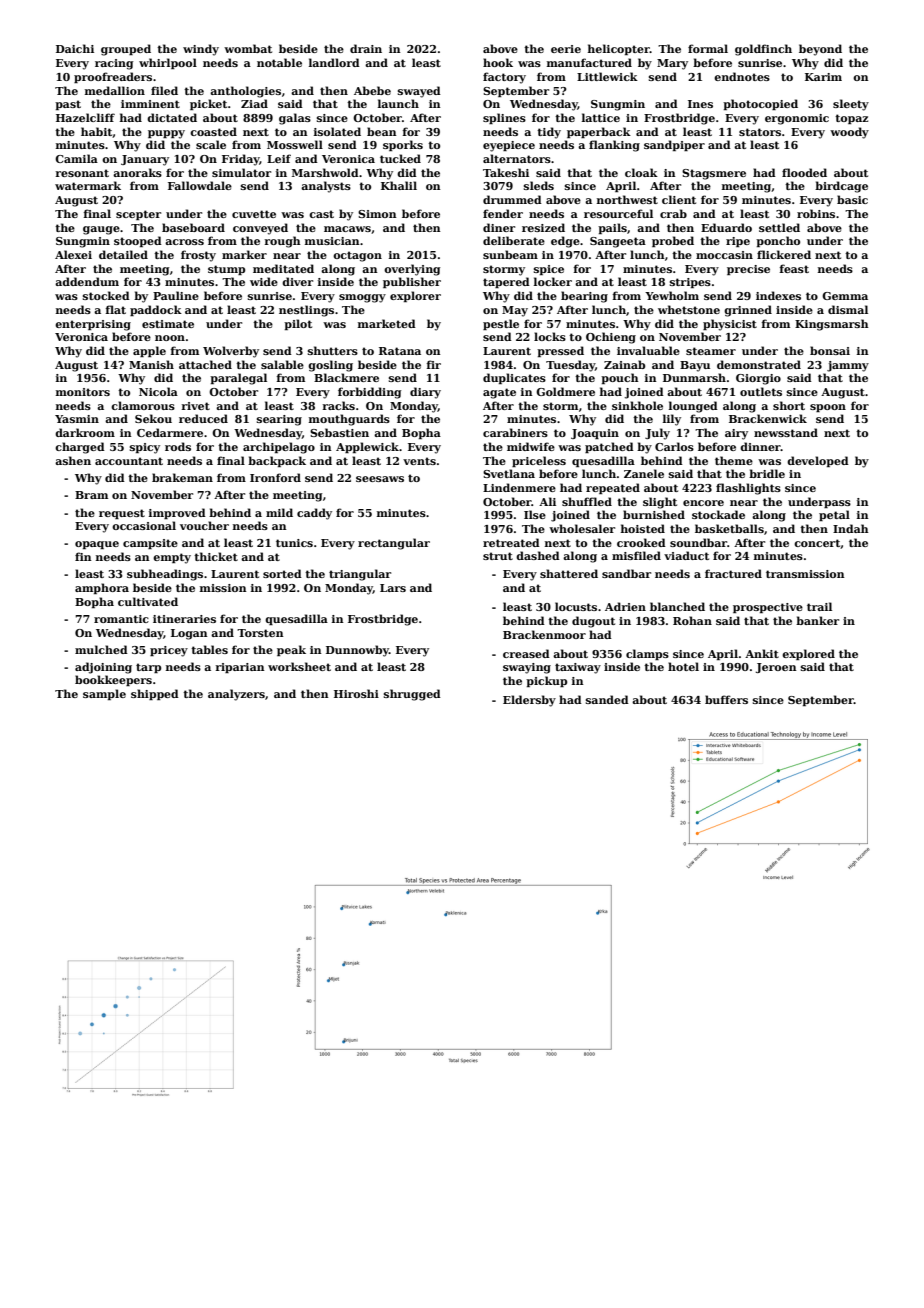 The image size is (924, 1308). Describe the element at coordinates (349, 420) in the document. I see `mouthguards` at that location.
